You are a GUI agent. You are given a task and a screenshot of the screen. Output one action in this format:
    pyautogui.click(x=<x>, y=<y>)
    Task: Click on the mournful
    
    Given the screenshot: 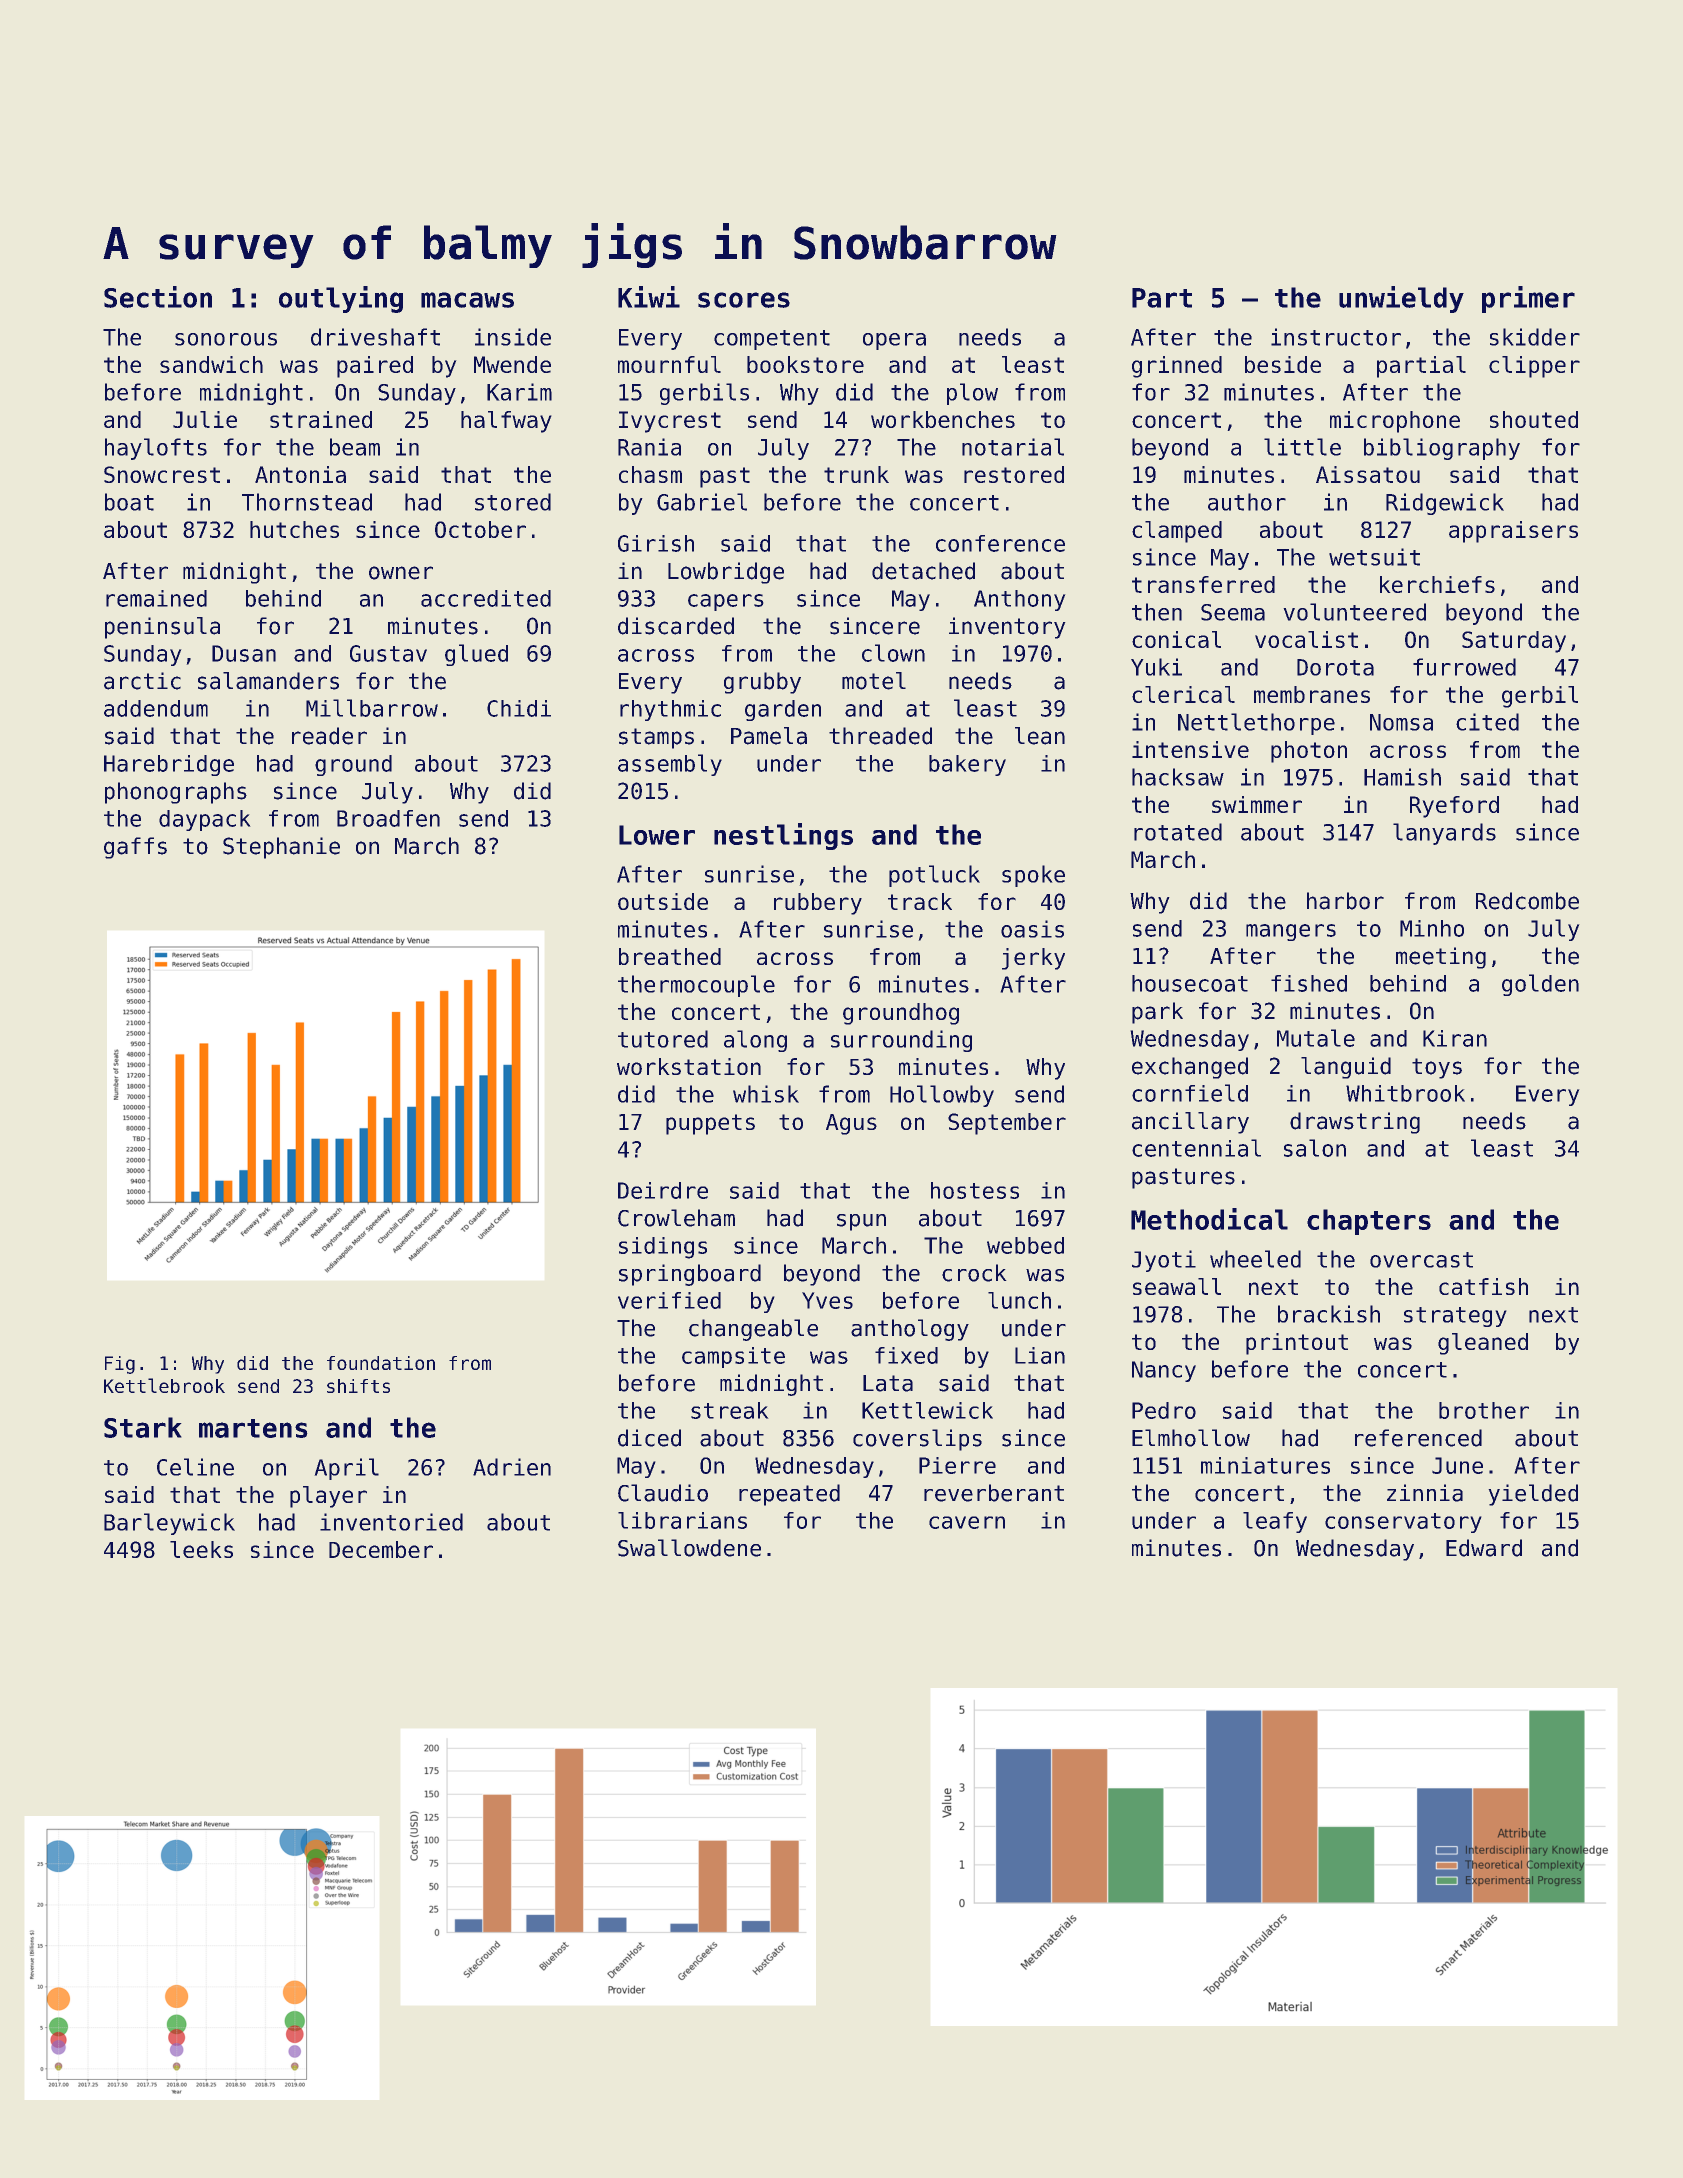 What is the action you would take?
    pyautogui.click(x=669, y=364)
